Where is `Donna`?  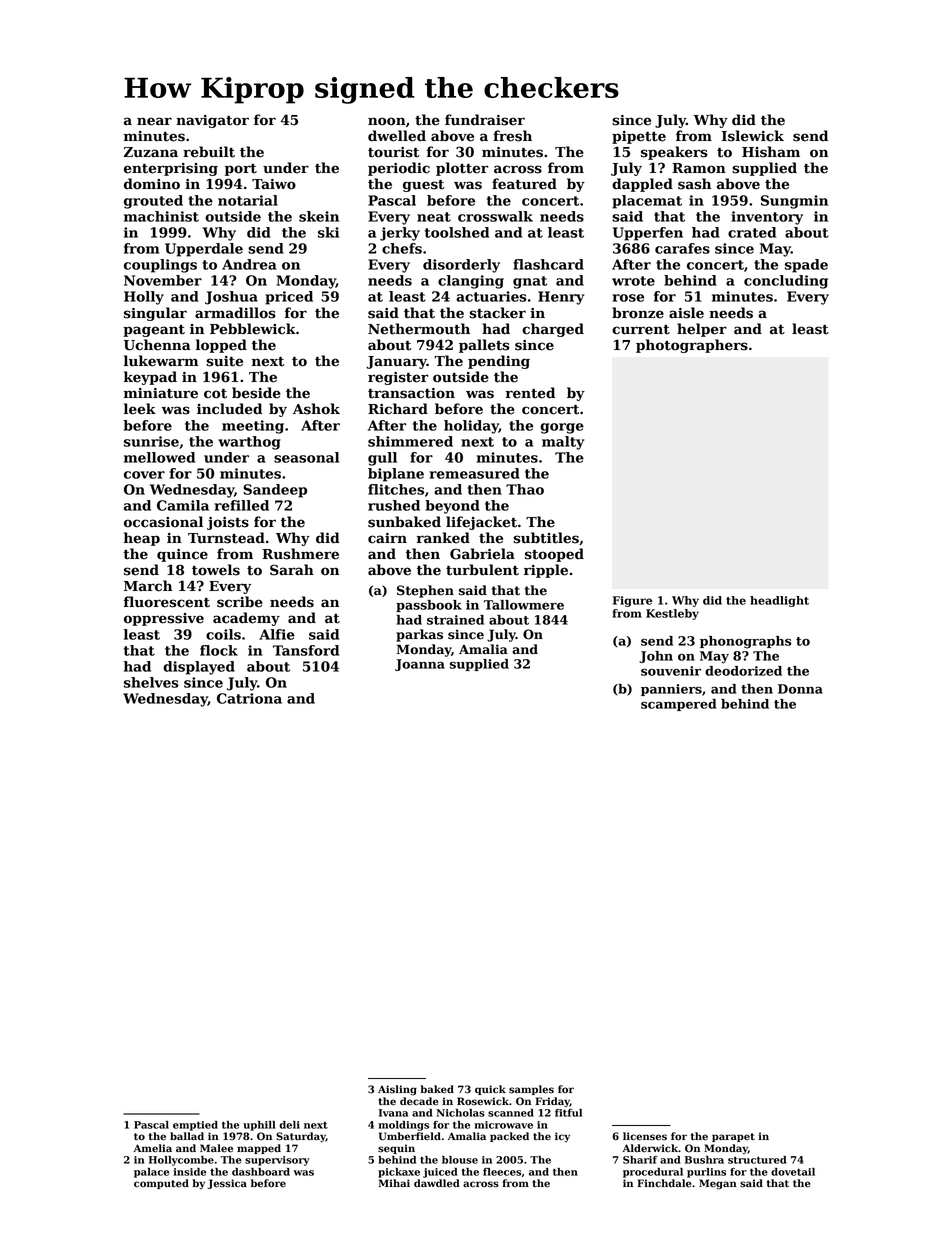
Donna is located at coordinates (800, 689).
